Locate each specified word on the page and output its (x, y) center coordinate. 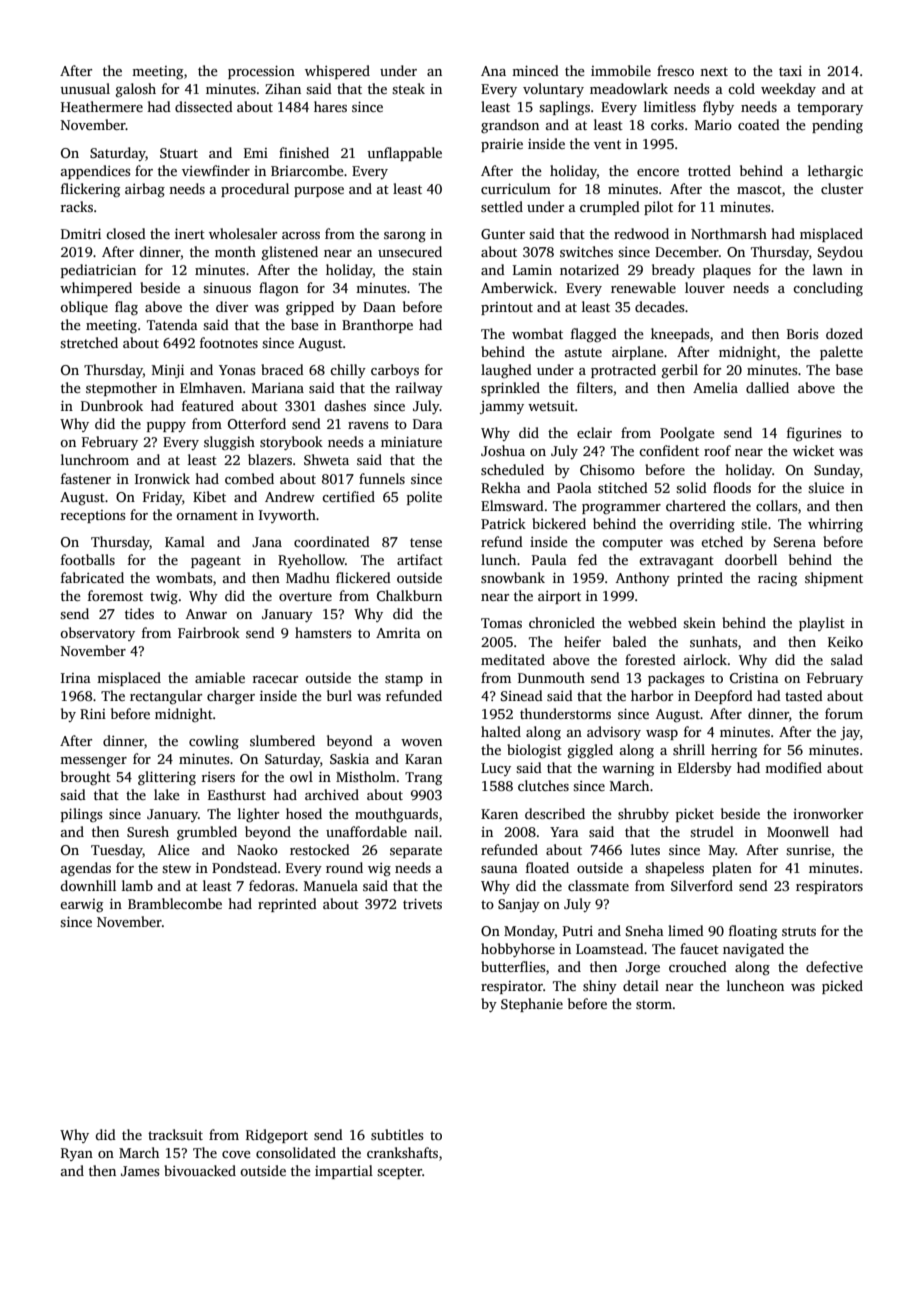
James (140, 1171)
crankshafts (402, 1152)
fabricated (92, 577)
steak (408, 88)
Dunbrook (112, 405)
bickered (559, 523)
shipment (834, 579)
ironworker (828, 813)
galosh (136, 90)
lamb (137, 885)
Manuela (331, 885)
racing (777, 579)
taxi (790, 71)
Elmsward (512, 505)
